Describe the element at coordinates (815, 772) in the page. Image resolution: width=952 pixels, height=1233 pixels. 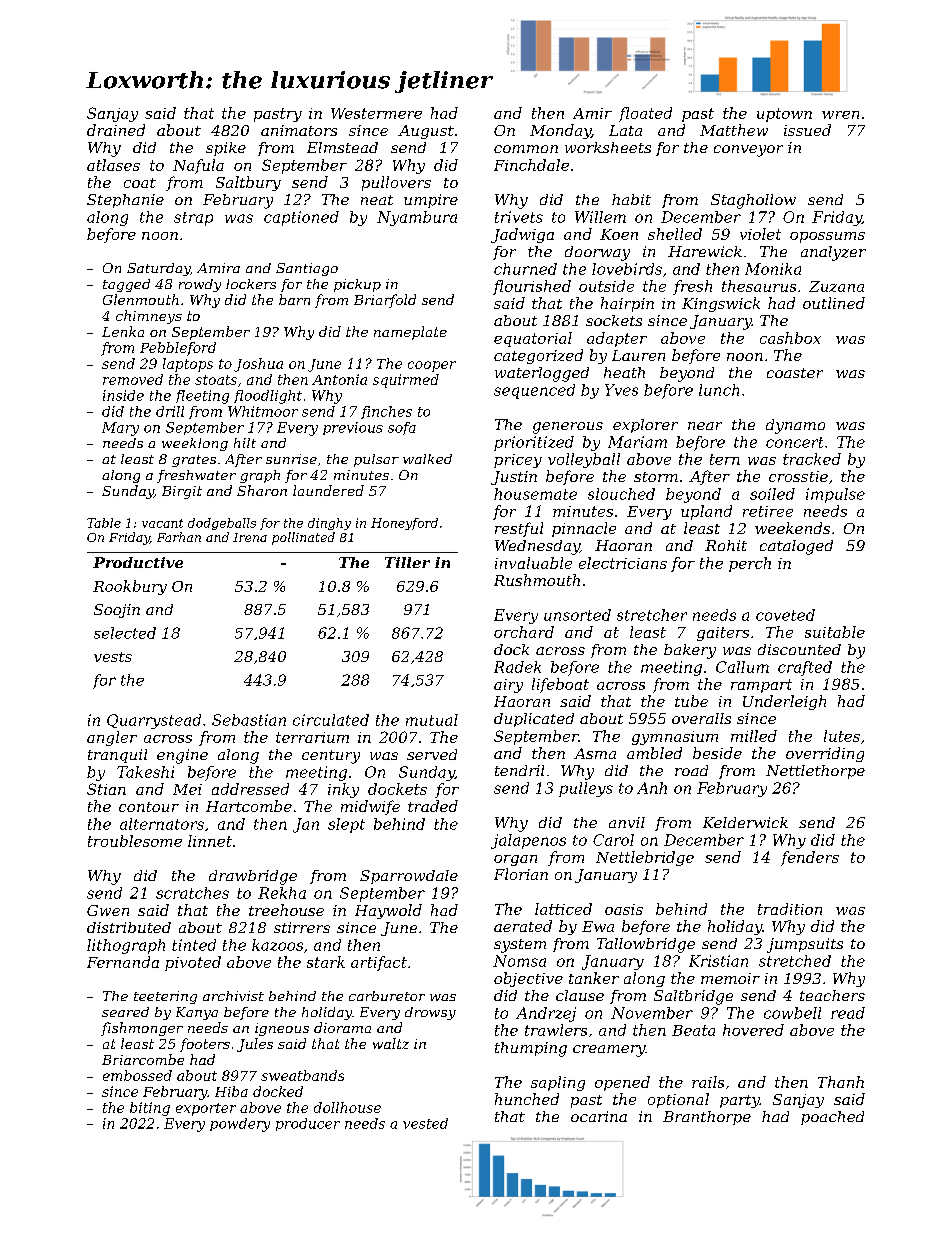
I see `Nettlethorpe` at that location.
